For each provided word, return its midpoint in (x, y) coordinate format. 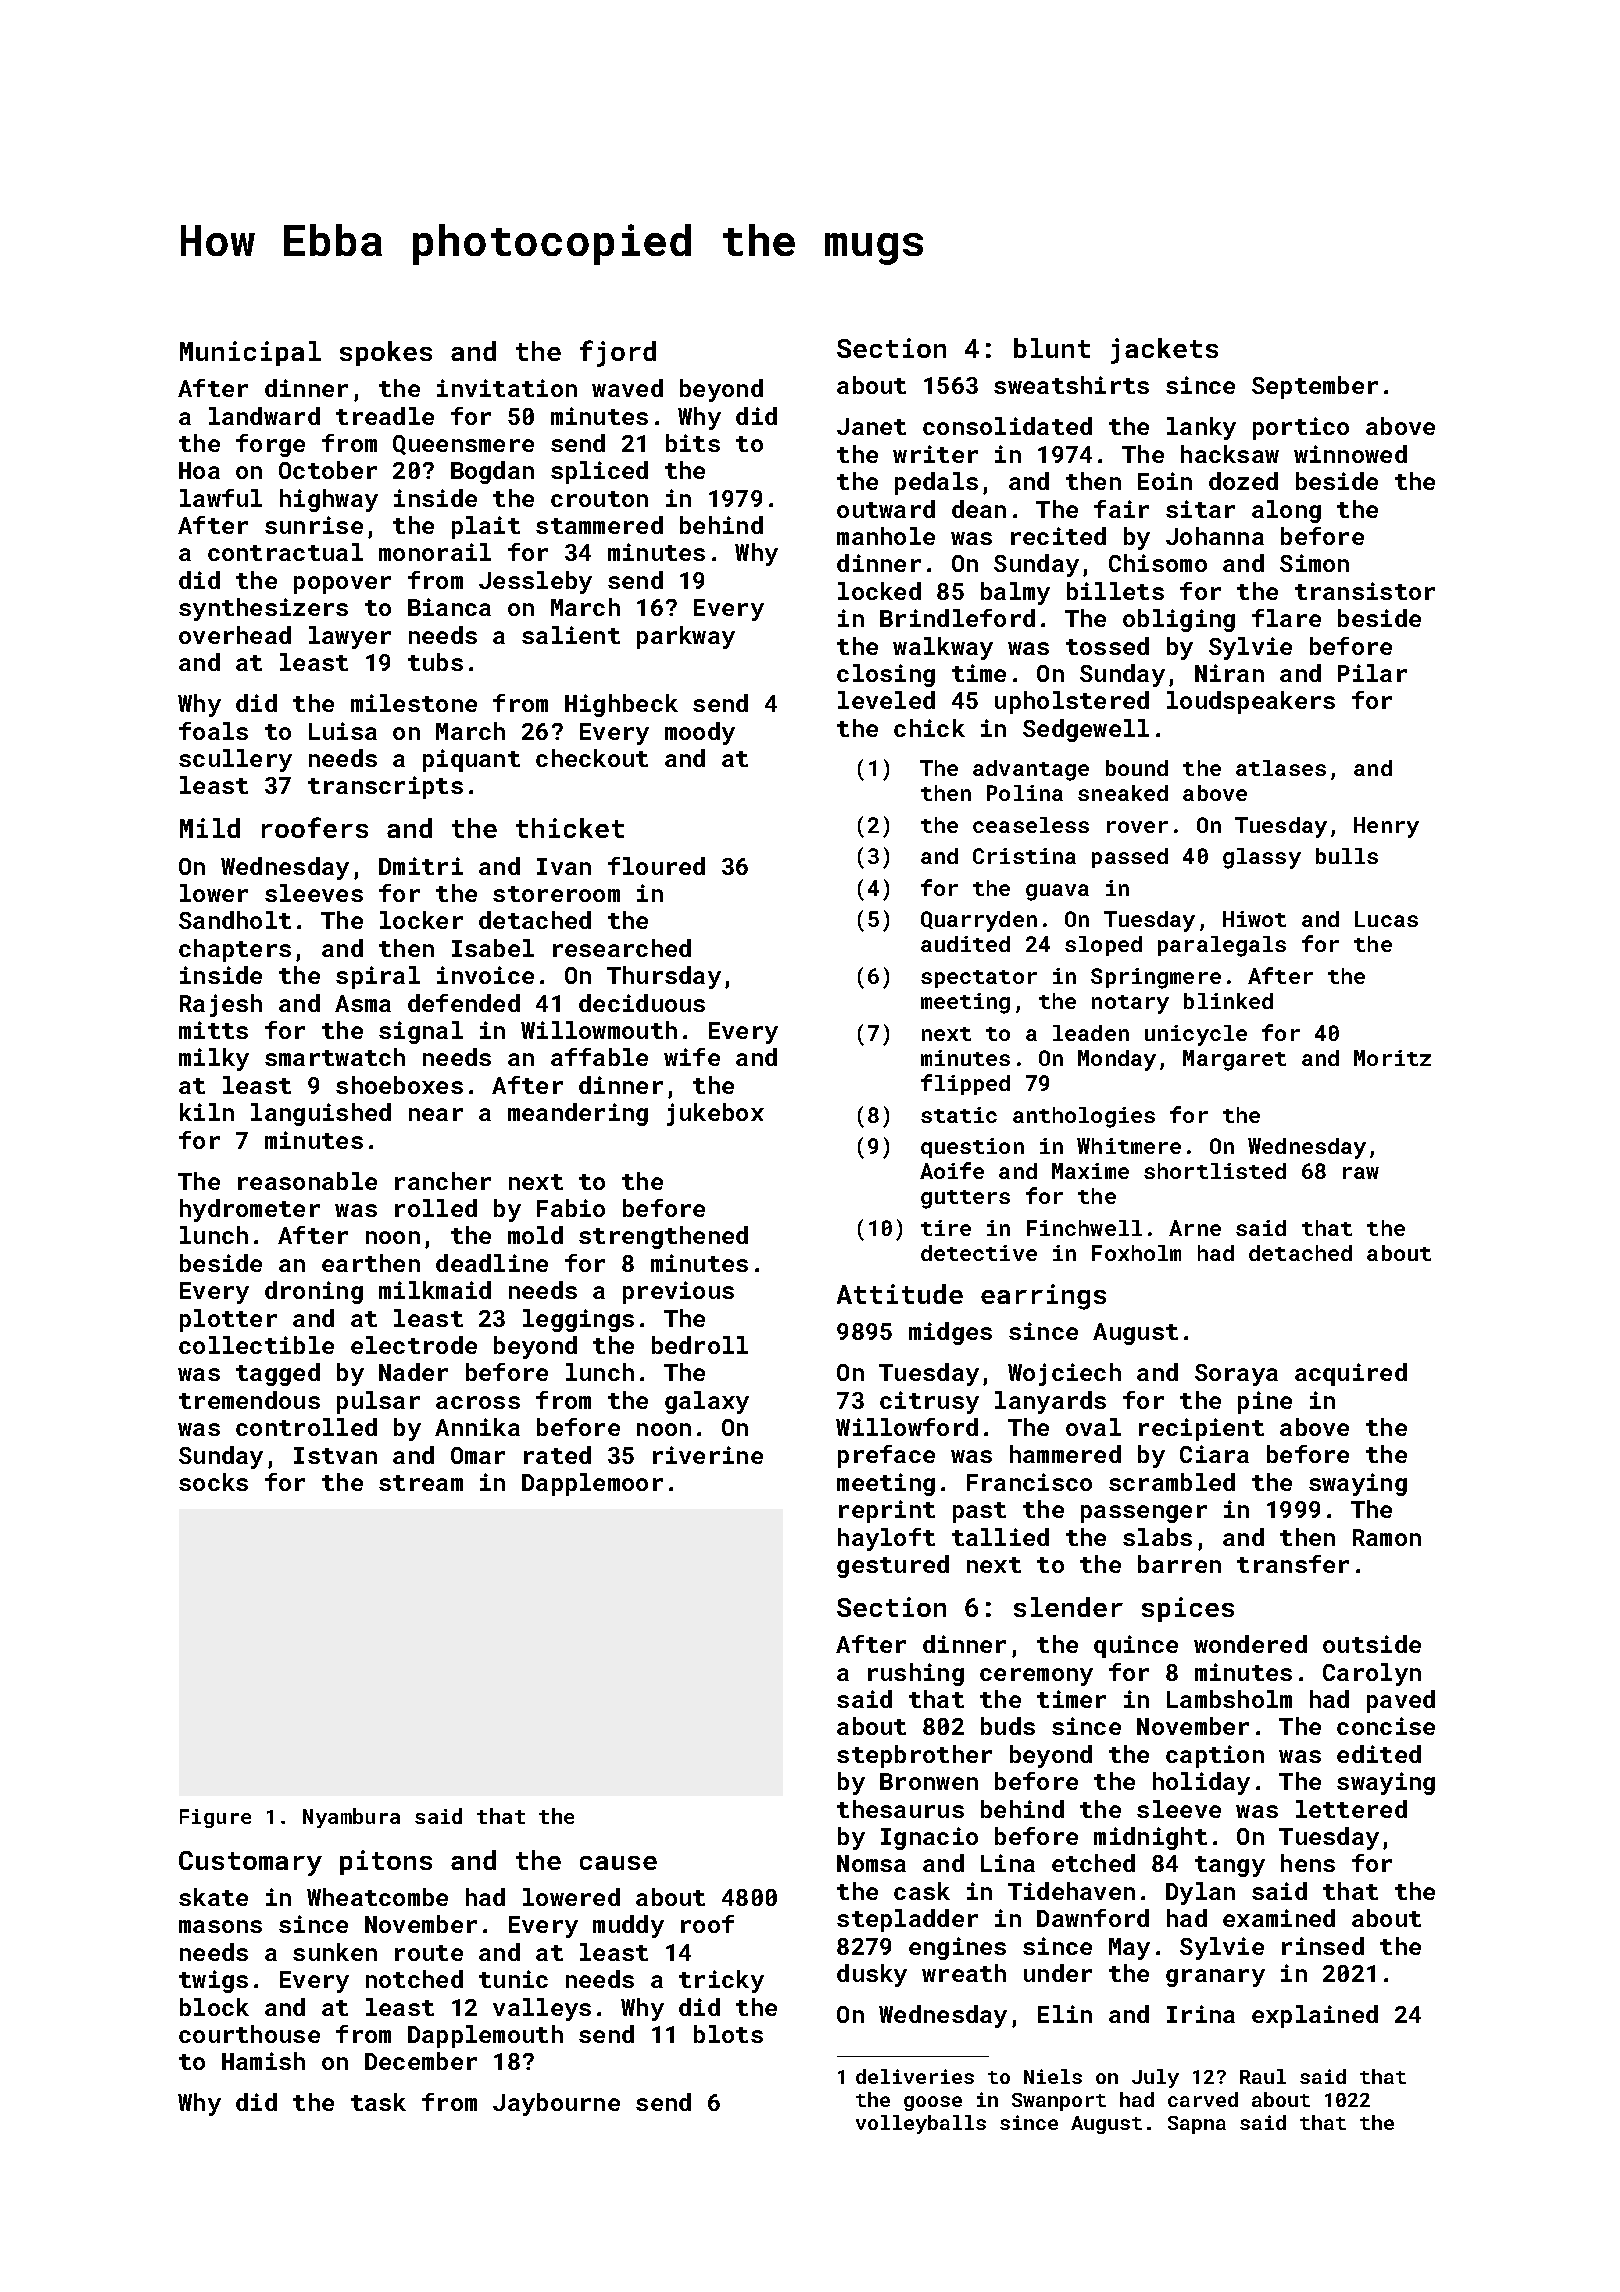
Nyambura (351, 1818)
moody (700, 733)
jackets (1164, 351)
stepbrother (914, 1756)
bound (1137, 768)
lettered (1351, 1809)
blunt (1052, 348)
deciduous (642, 1003)
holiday (1201, 1783)
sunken (335, 1952)
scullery (235, 760)
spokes (386, 353)
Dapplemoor (592, 1484)
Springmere (1156, 978)
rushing (916, 1674)
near (436, 1114)
